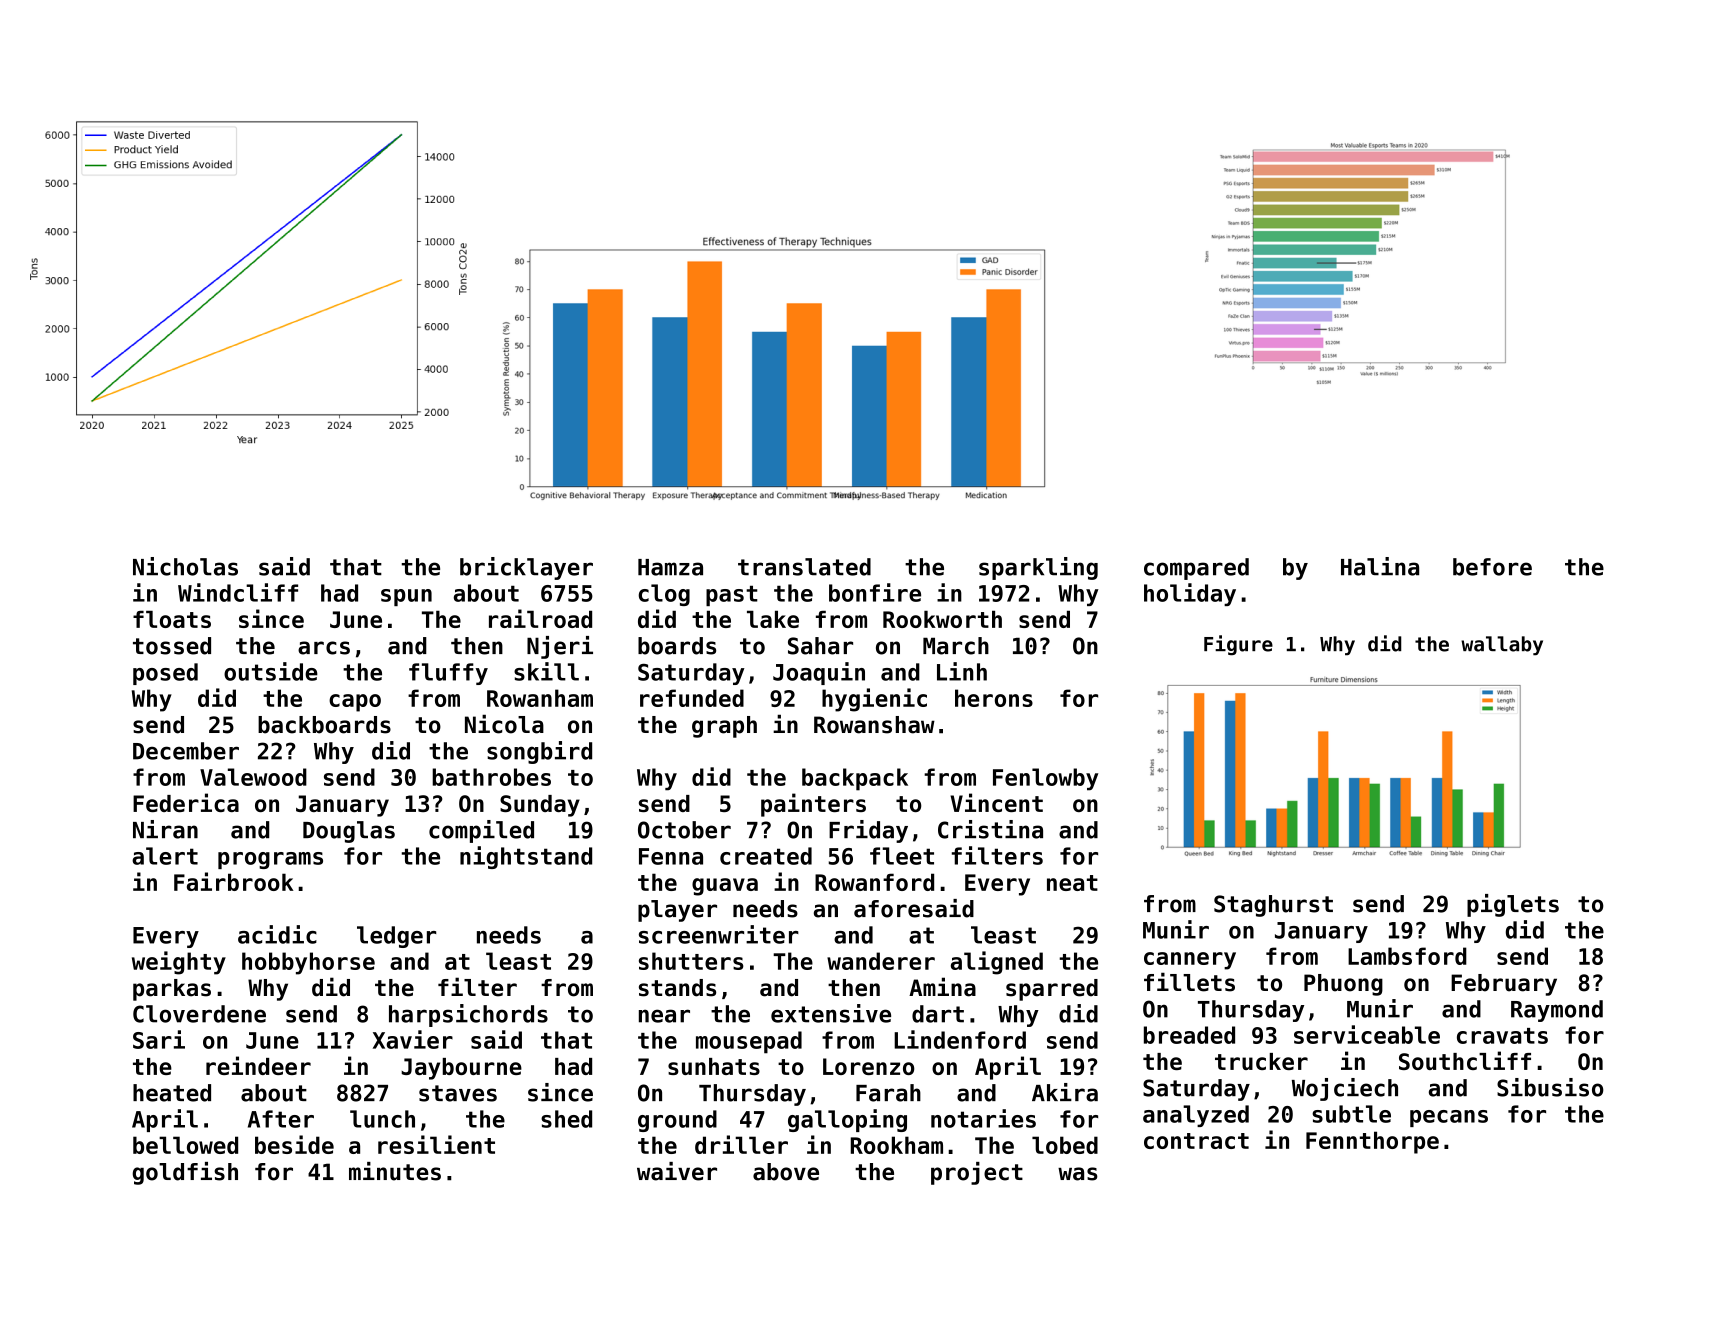 This screenshot has height=1342, width=1736. What do you see at coordinates (1502, 646) in the screenshot?
I see `wallaby` at bounding box center [1502, 646].
